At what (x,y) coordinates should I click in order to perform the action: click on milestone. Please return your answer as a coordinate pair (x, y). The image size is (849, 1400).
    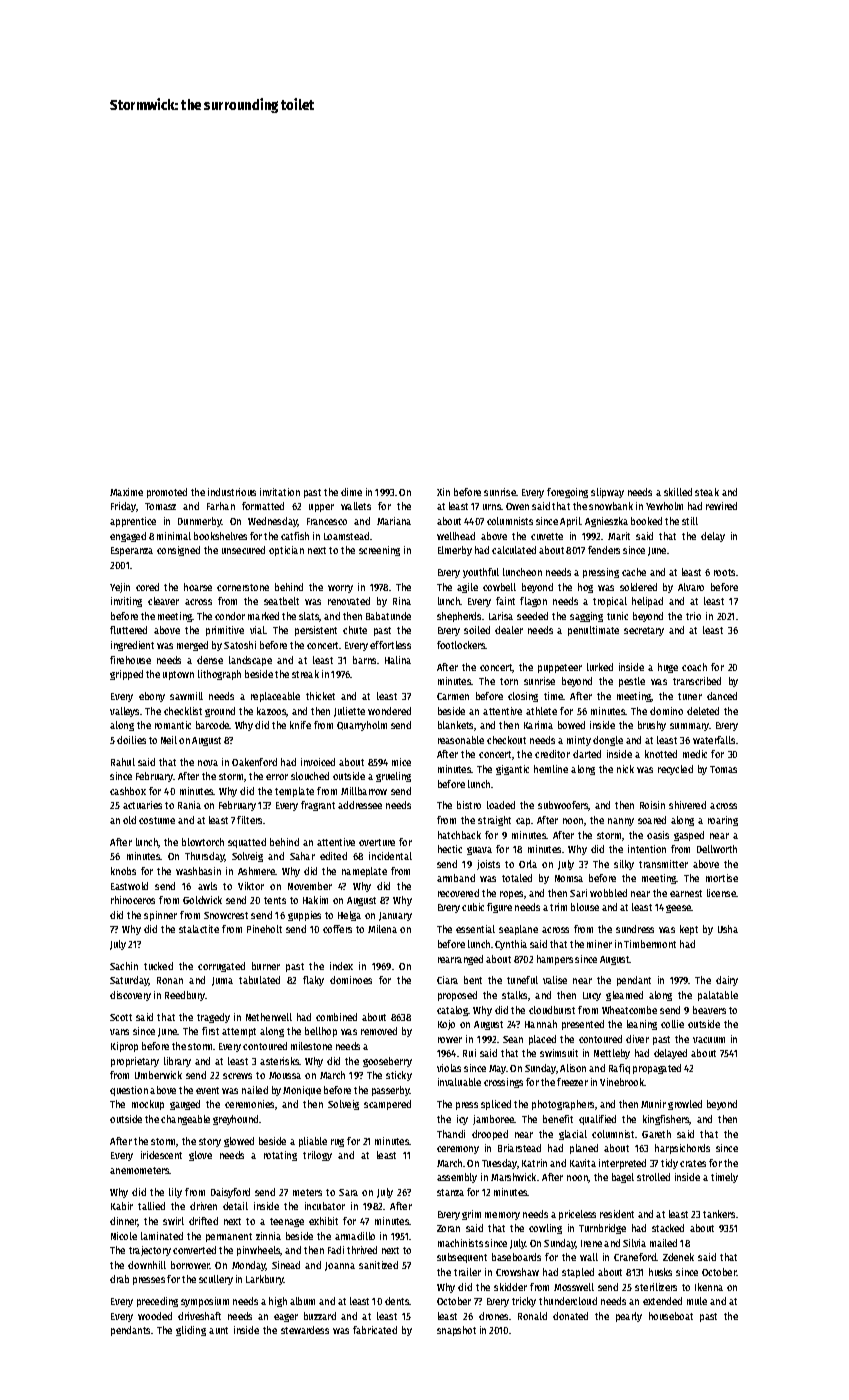
    Looking at the image, I should click on (311, 1046).
